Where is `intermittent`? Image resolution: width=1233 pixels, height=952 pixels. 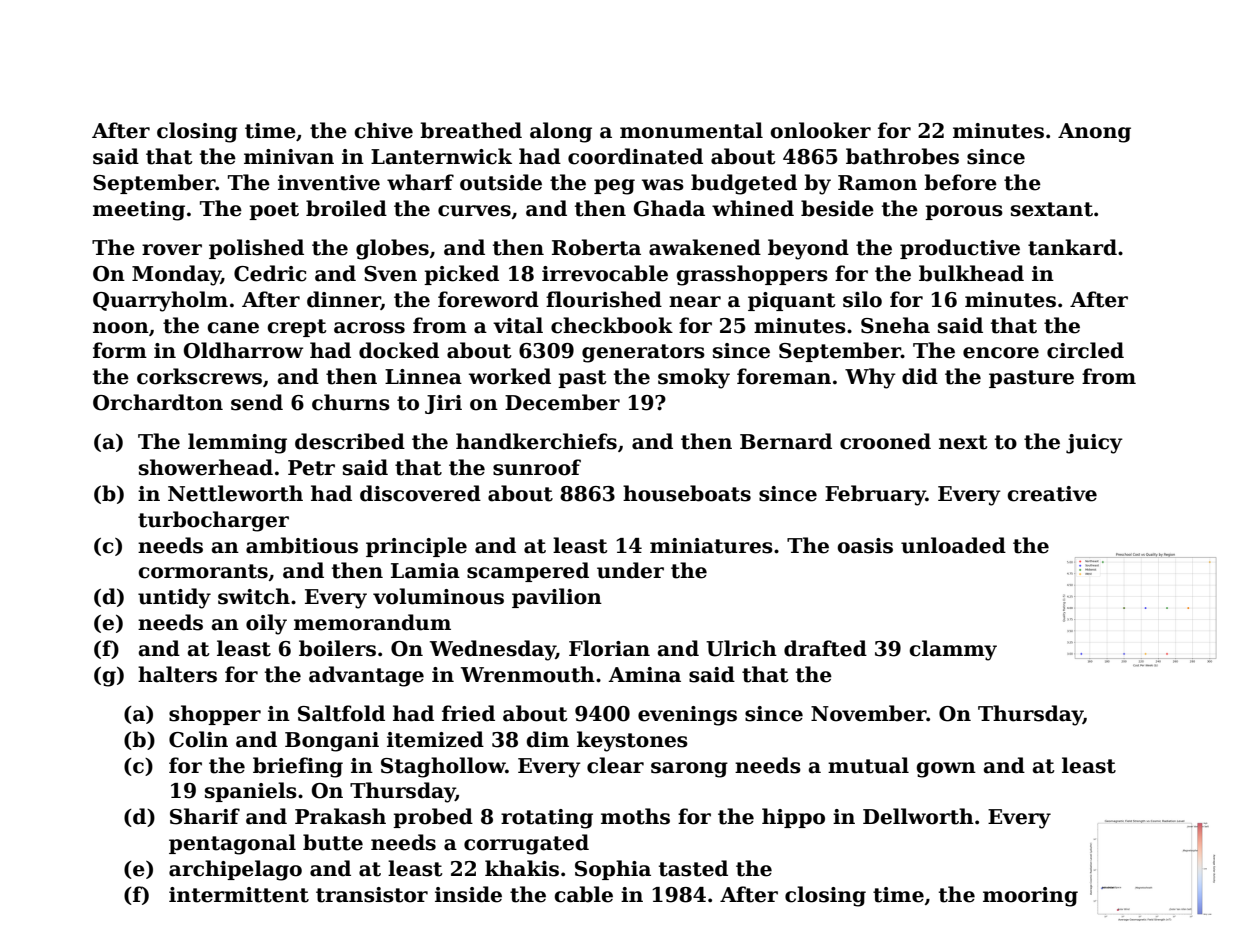
intermittent is located at coordinates (239, 895).
